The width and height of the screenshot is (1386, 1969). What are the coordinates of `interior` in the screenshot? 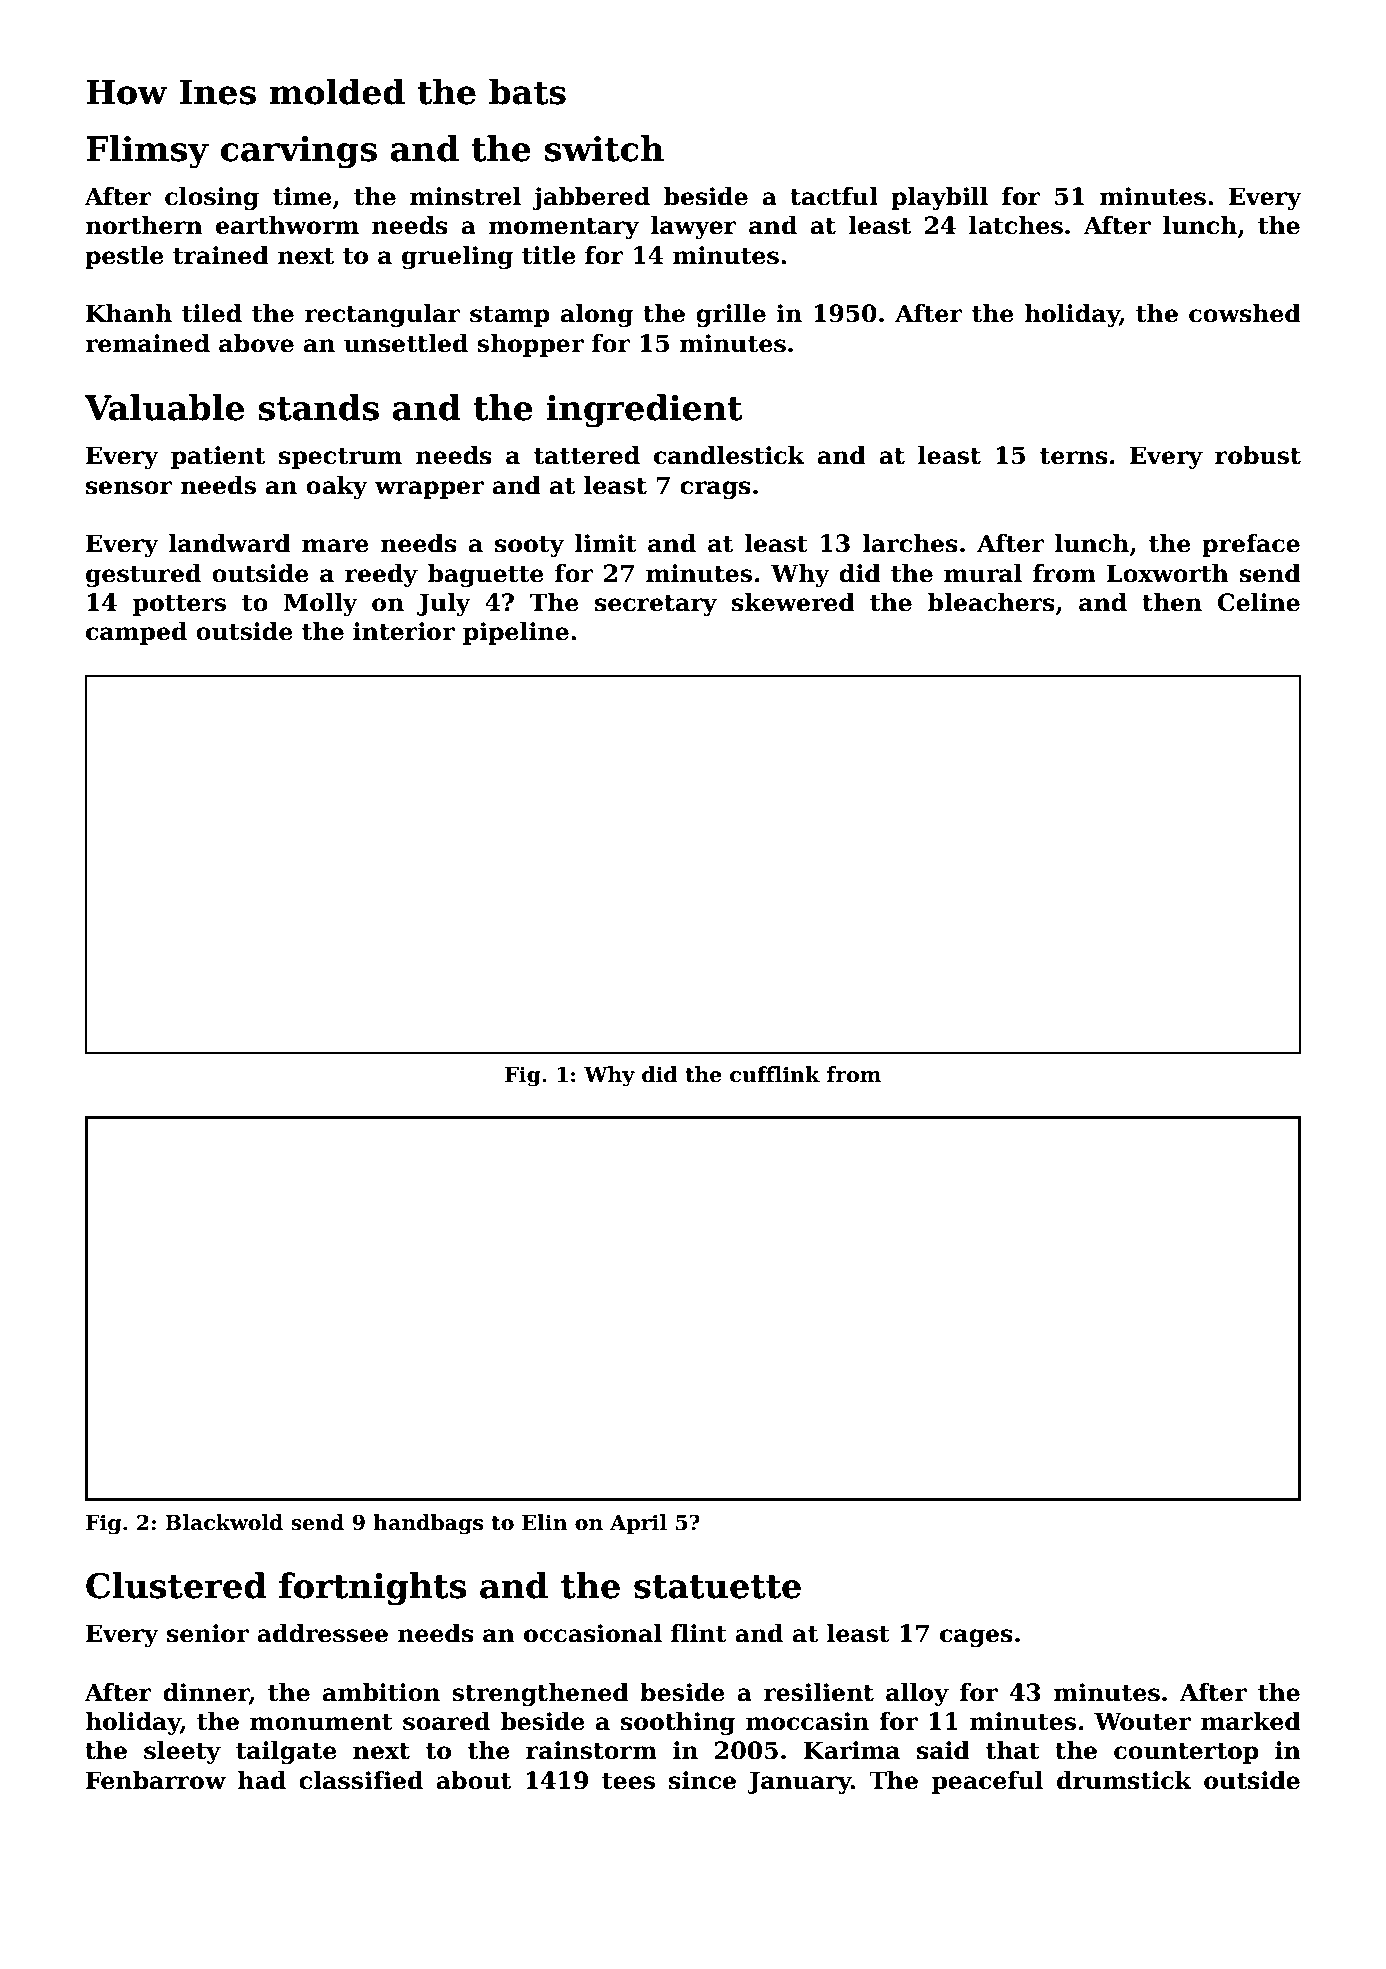 It's located at (404, 631).
